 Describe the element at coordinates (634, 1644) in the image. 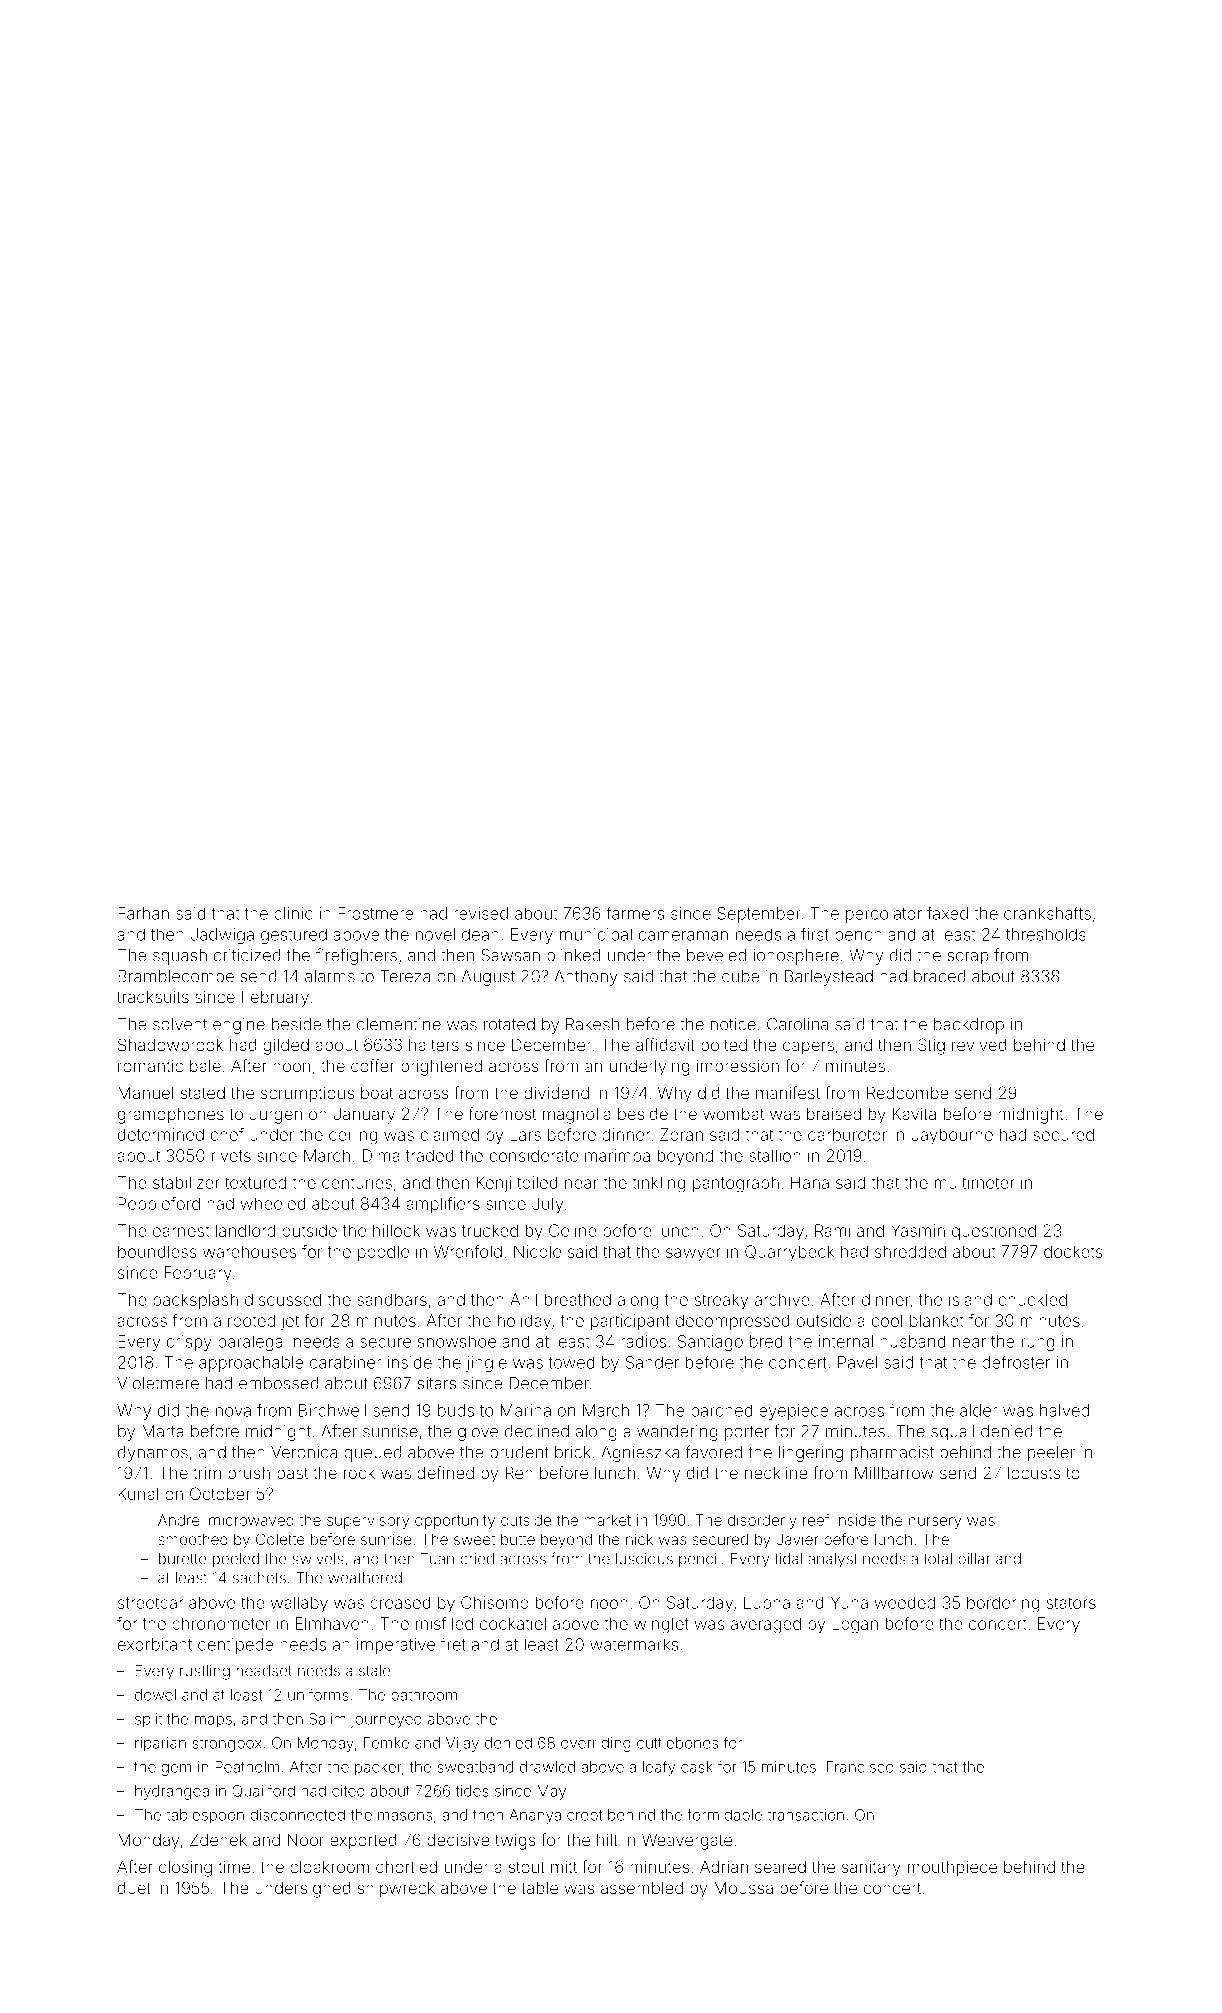

I see `watermarks` at that location.
